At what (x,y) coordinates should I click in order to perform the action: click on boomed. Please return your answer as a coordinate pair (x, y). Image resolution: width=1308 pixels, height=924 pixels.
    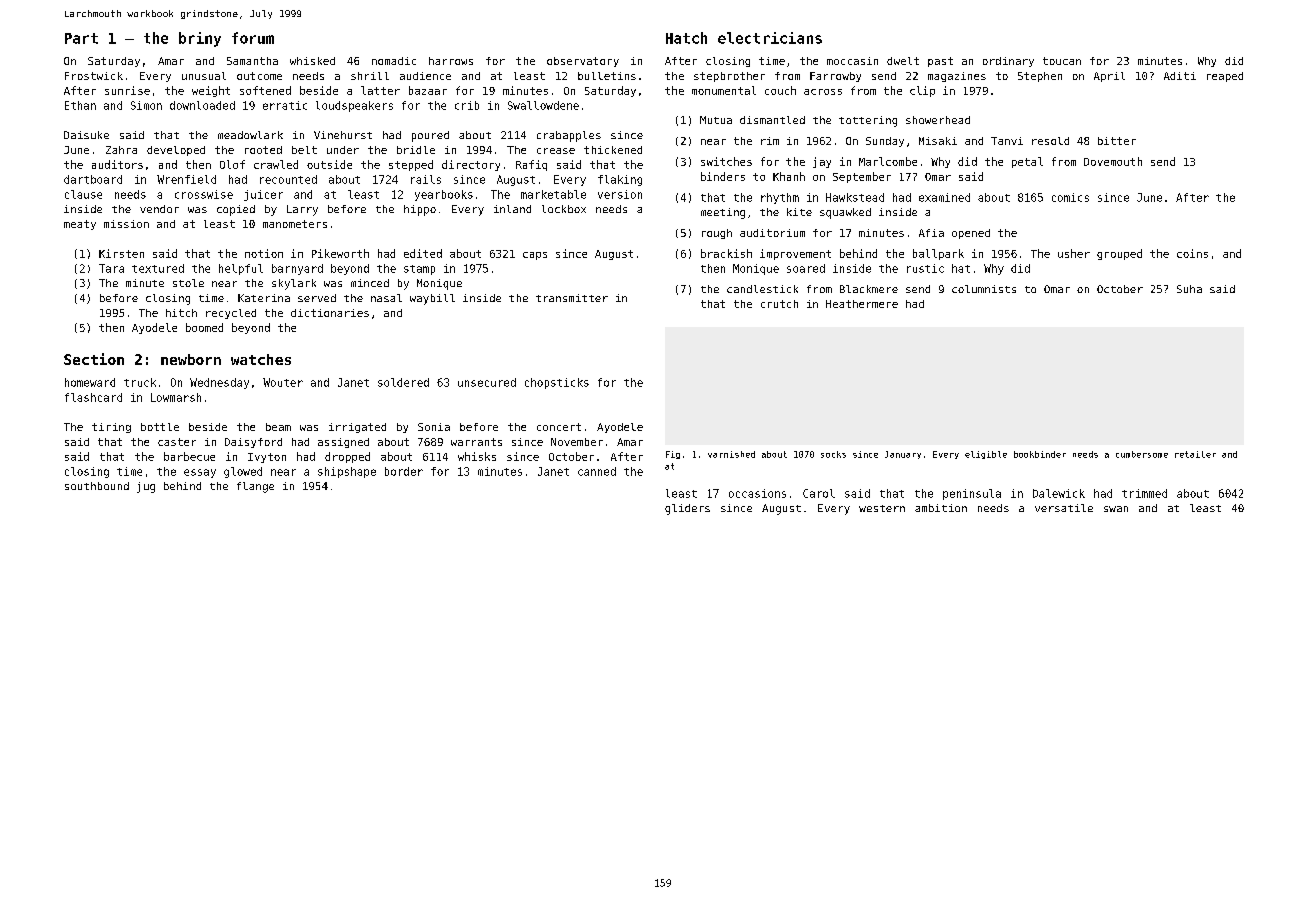
    Looking at the image, I should click on (204, 327).
